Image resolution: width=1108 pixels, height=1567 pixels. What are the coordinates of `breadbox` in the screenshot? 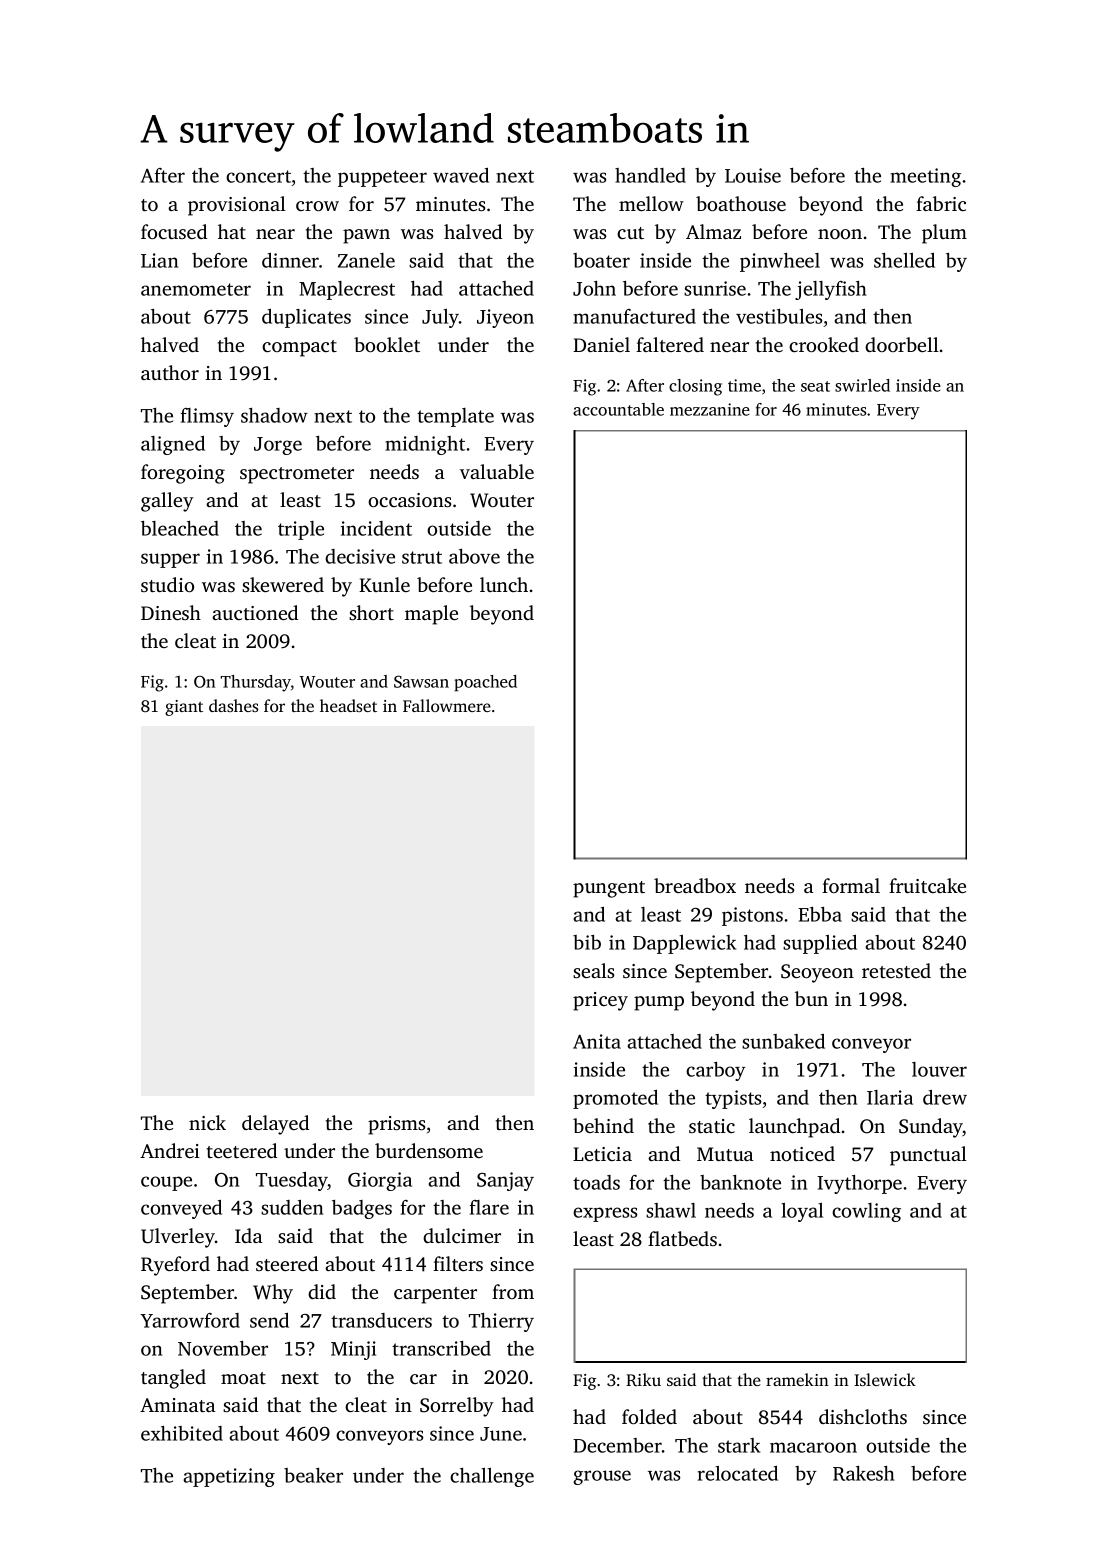 It's located at (695, 885).
